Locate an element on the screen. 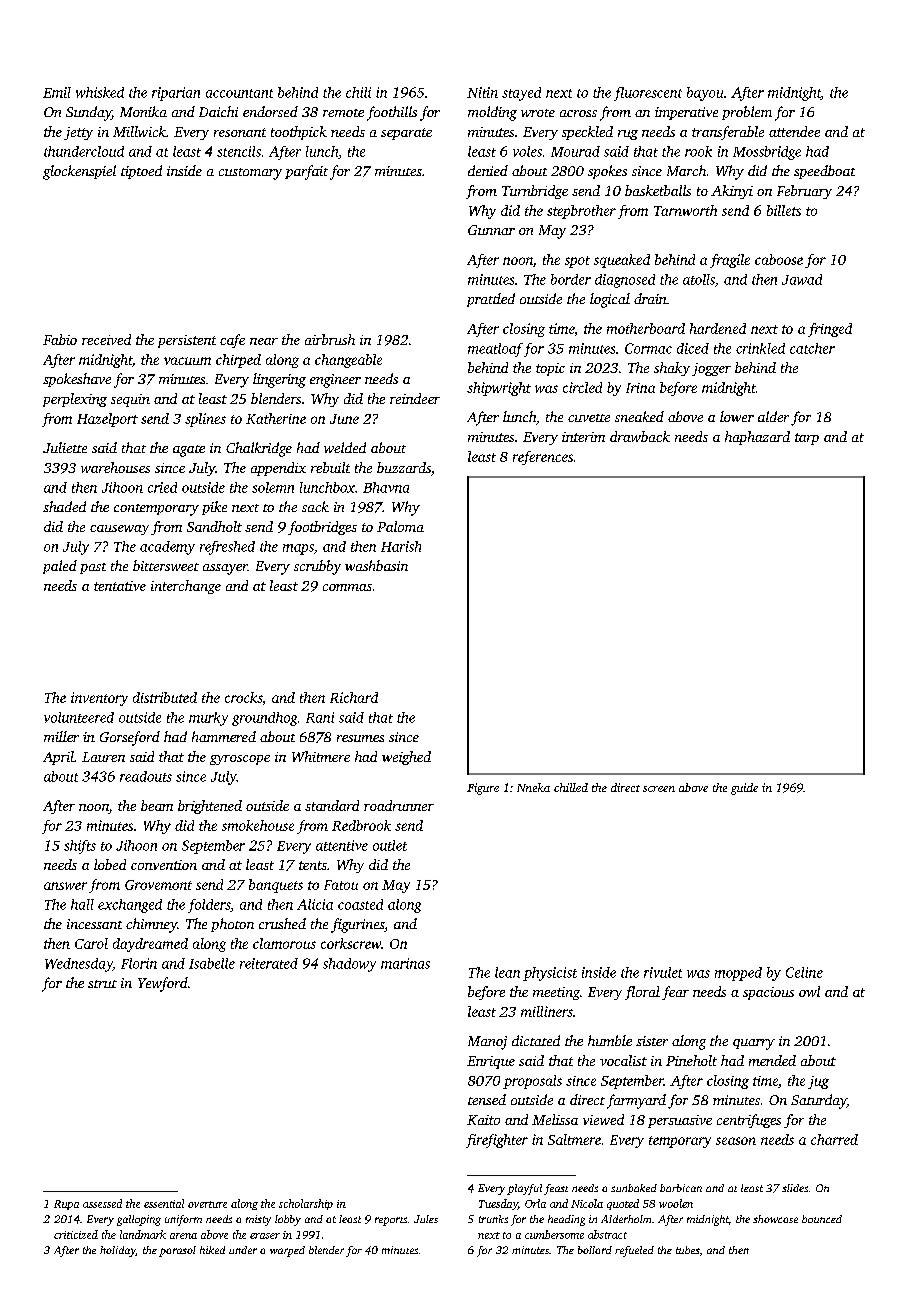 Image resolution: width=908 pixels, height=1316 pixels. guide is located at coordinates (744, 789).
